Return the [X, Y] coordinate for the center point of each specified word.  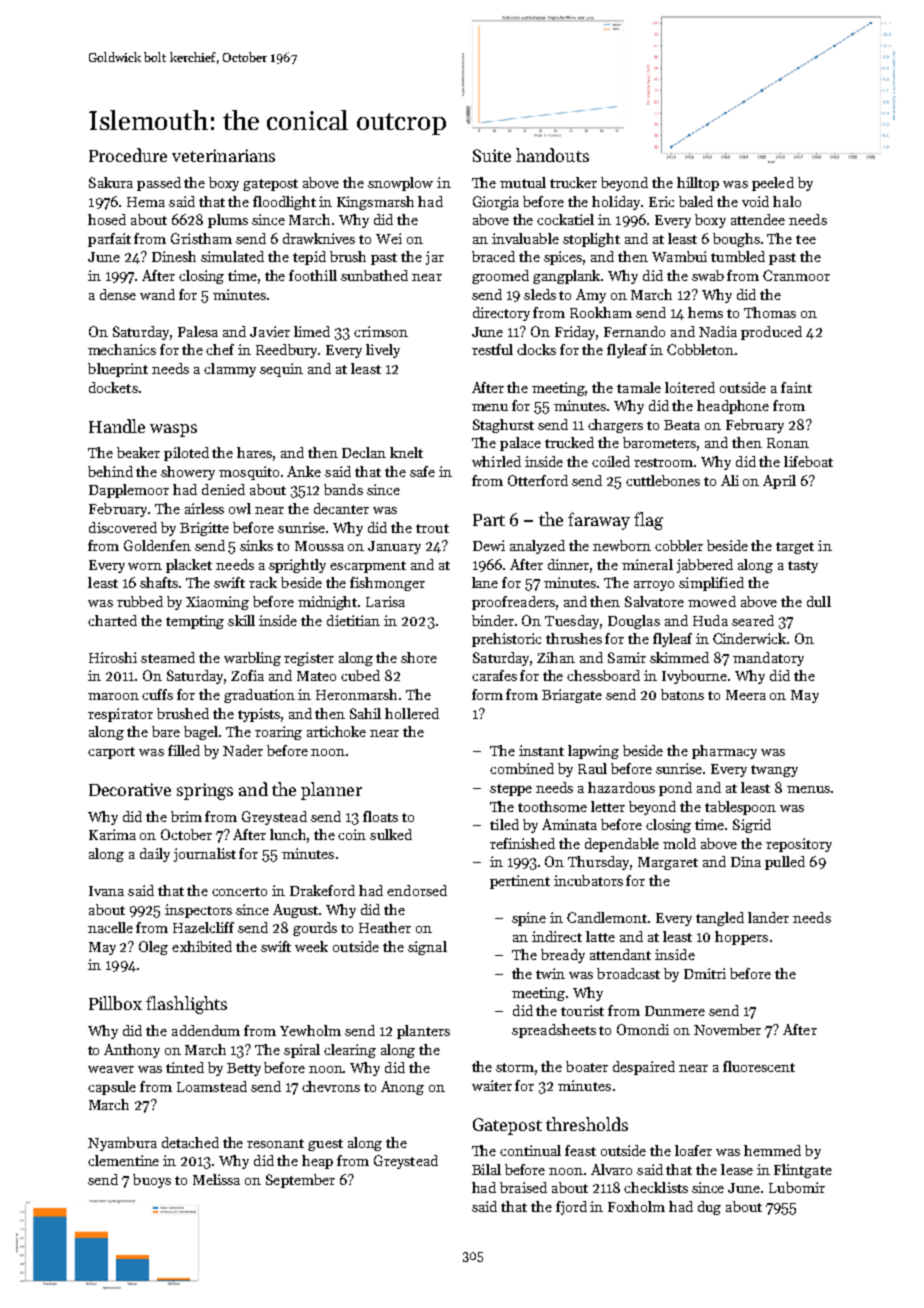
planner [331, 791]
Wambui [679, 256]
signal [427, 948]
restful [492, 349]
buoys [152, 1181]
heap [317, 1162]
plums [228, 221]
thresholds [587, 1124]
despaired [644, 1068]
